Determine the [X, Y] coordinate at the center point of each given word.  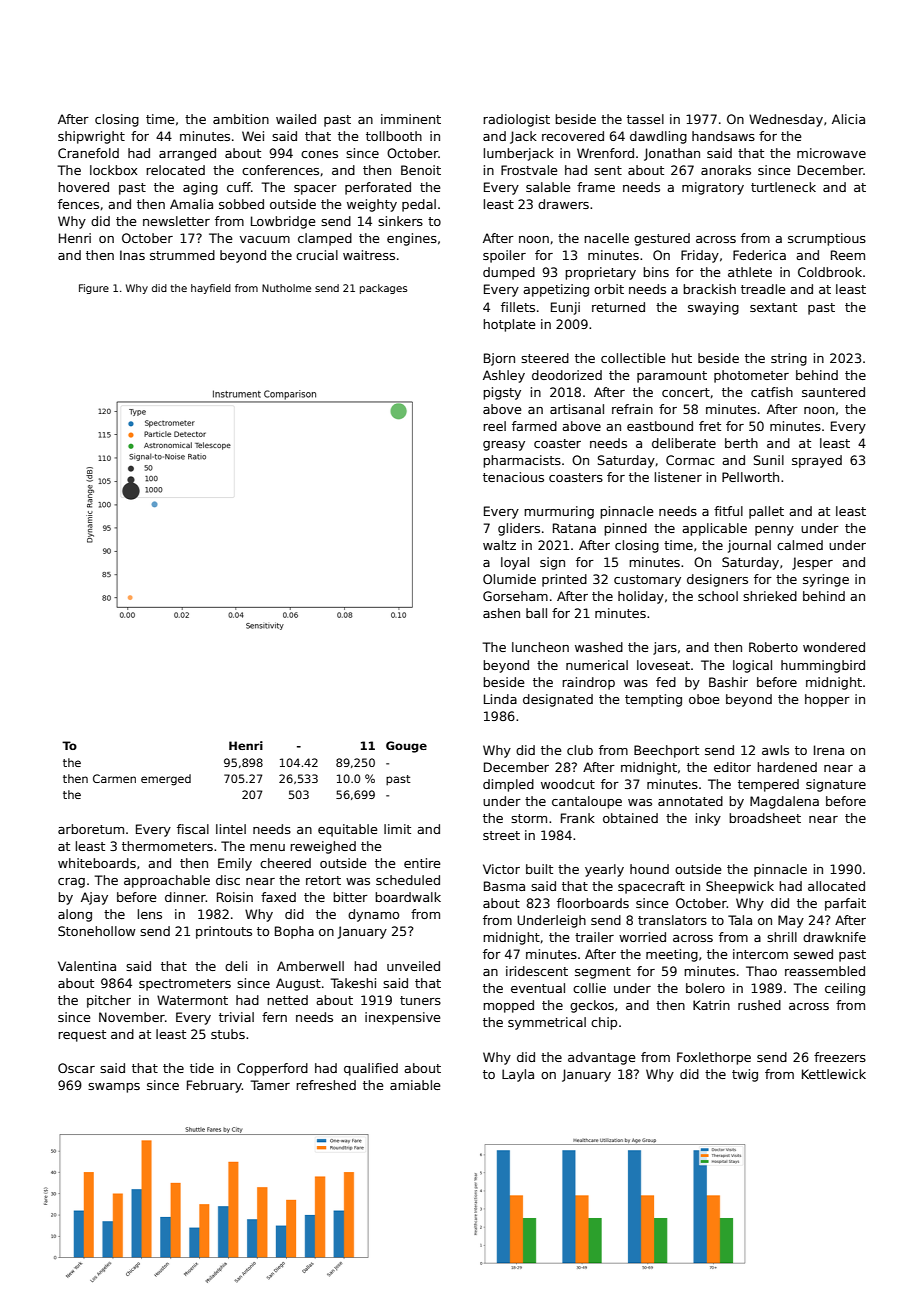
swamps [114, 1088]
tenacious [513, 477]
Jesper [812, 563]
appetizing [556, 290]
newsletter [176, 221]
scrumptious [827, 239]
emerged [166, 780]
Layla [518, 1075]
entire [422, 863]
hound [649, 869]
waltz [499, 545]
